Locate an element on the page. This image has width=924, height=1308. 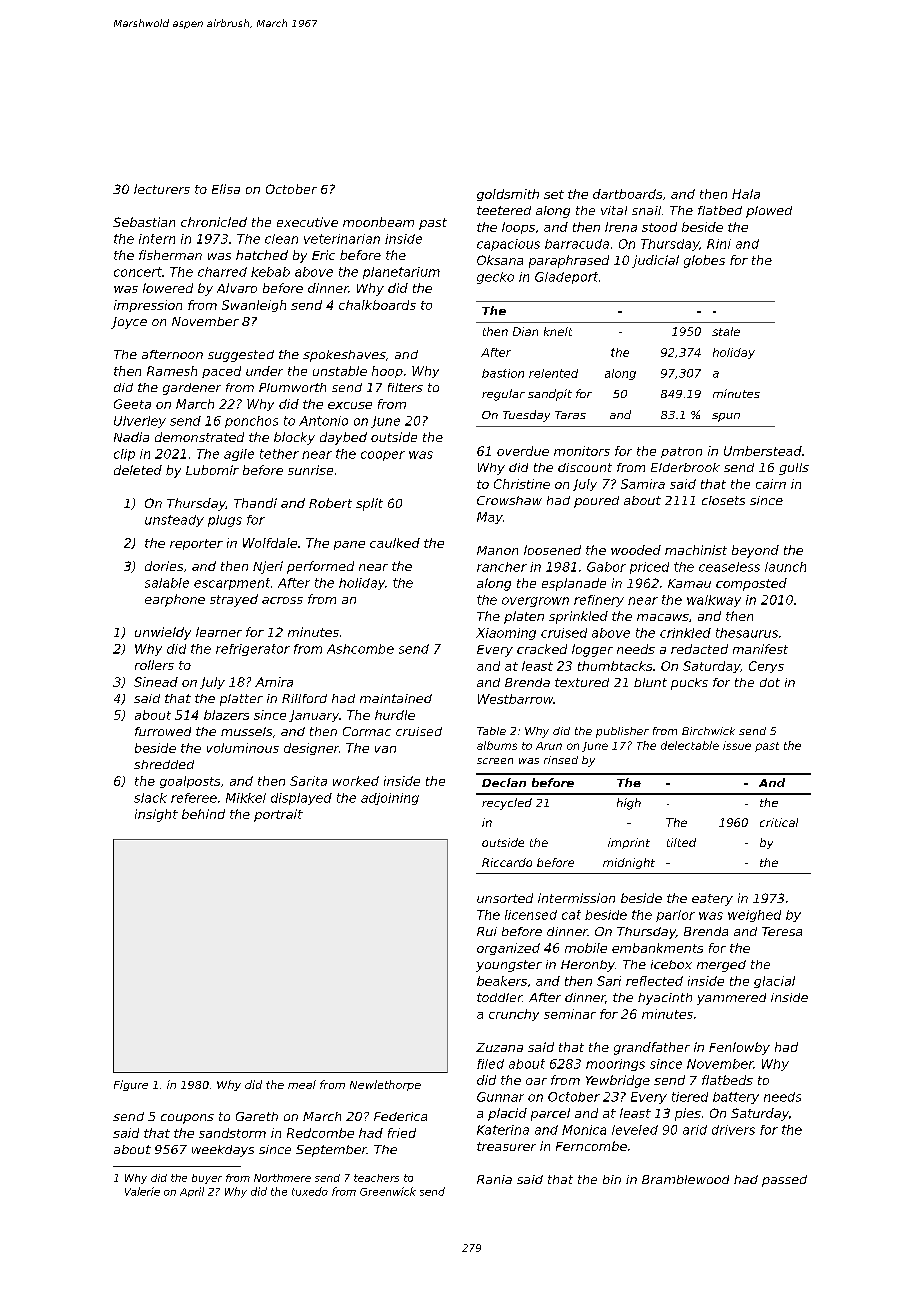
Tuesday is located at coordinates (526, 416).
